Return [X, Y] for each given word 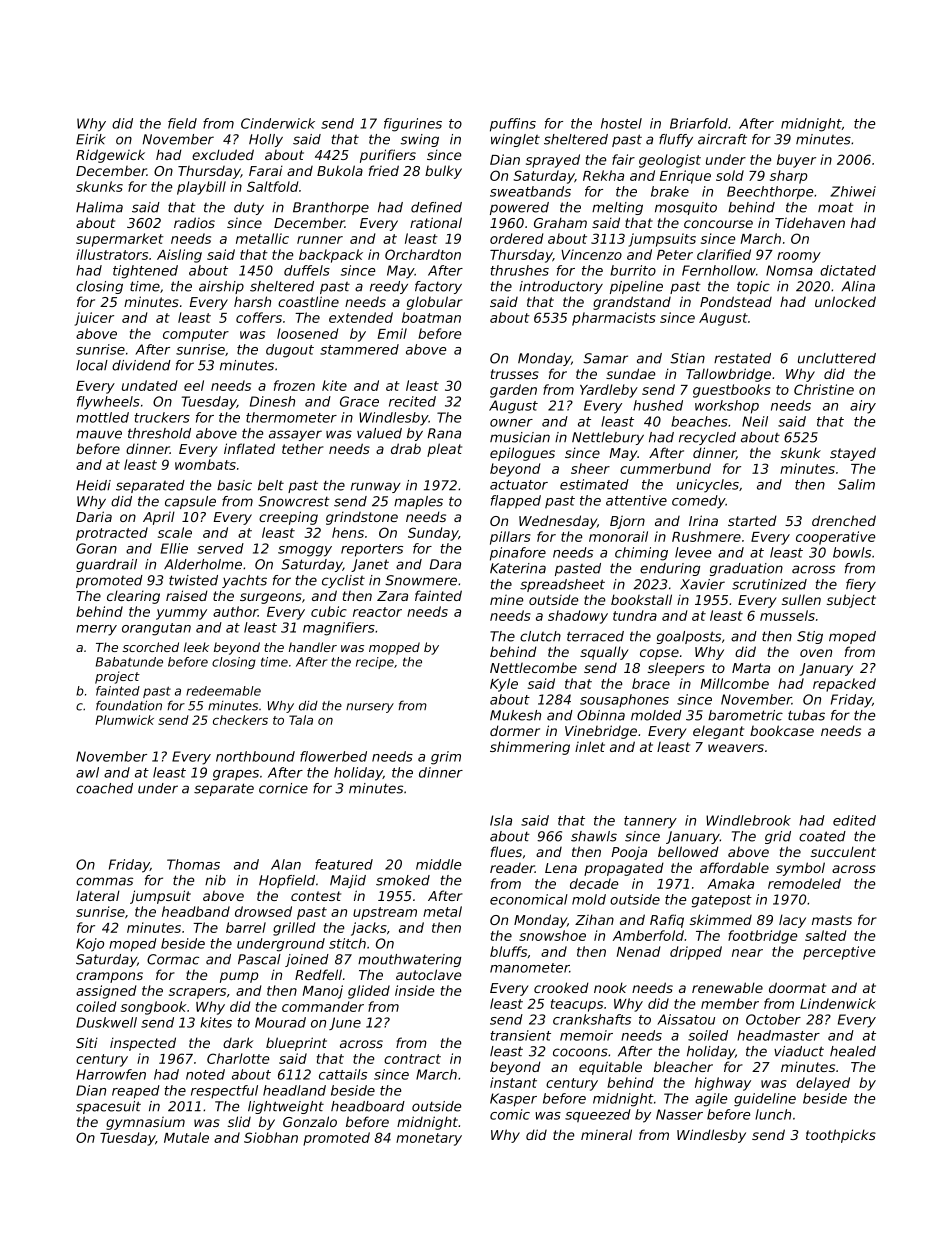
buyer [796, 161]
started [752, 520]
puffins [513, 125]
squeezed [598, 1115]
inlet [590, 746]
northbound [255, 756]
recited [412, 401]
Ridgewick [110, 156]
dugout [290, 351]
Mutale [186, 1137]
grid [778, 837]
